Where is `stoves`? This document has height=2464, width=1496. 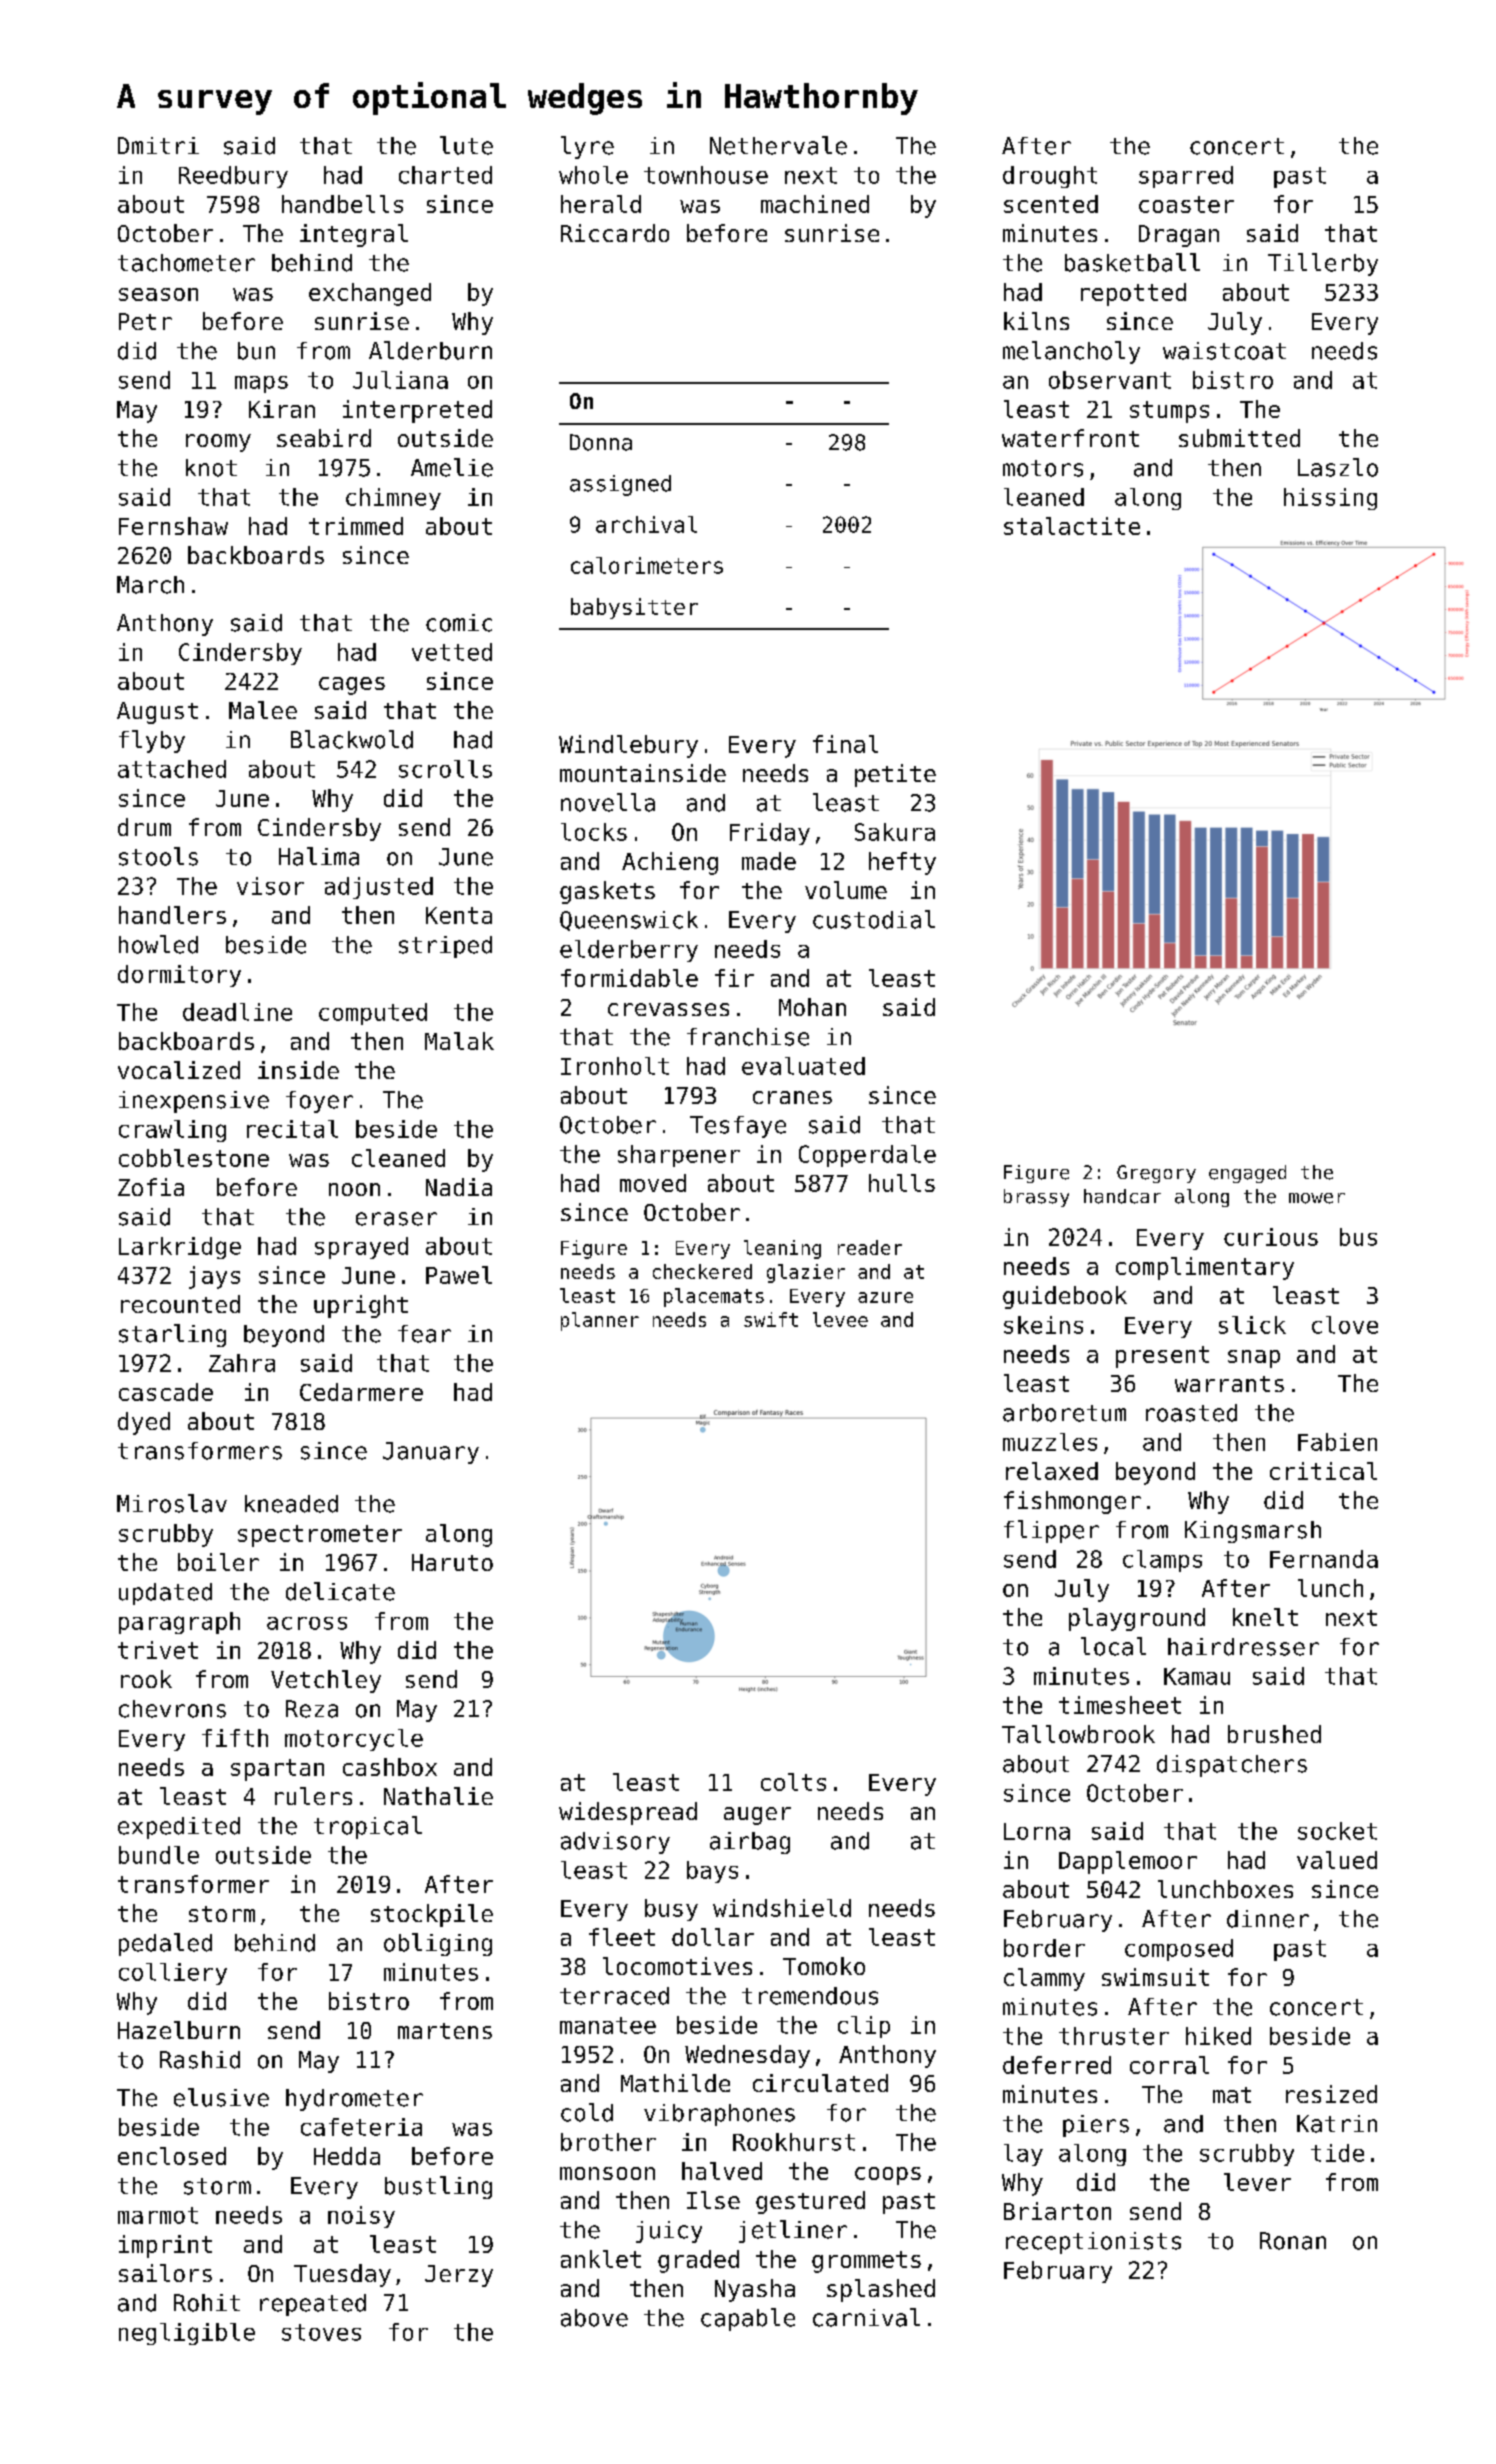 stoves is located at coordinates (321, 2332).
